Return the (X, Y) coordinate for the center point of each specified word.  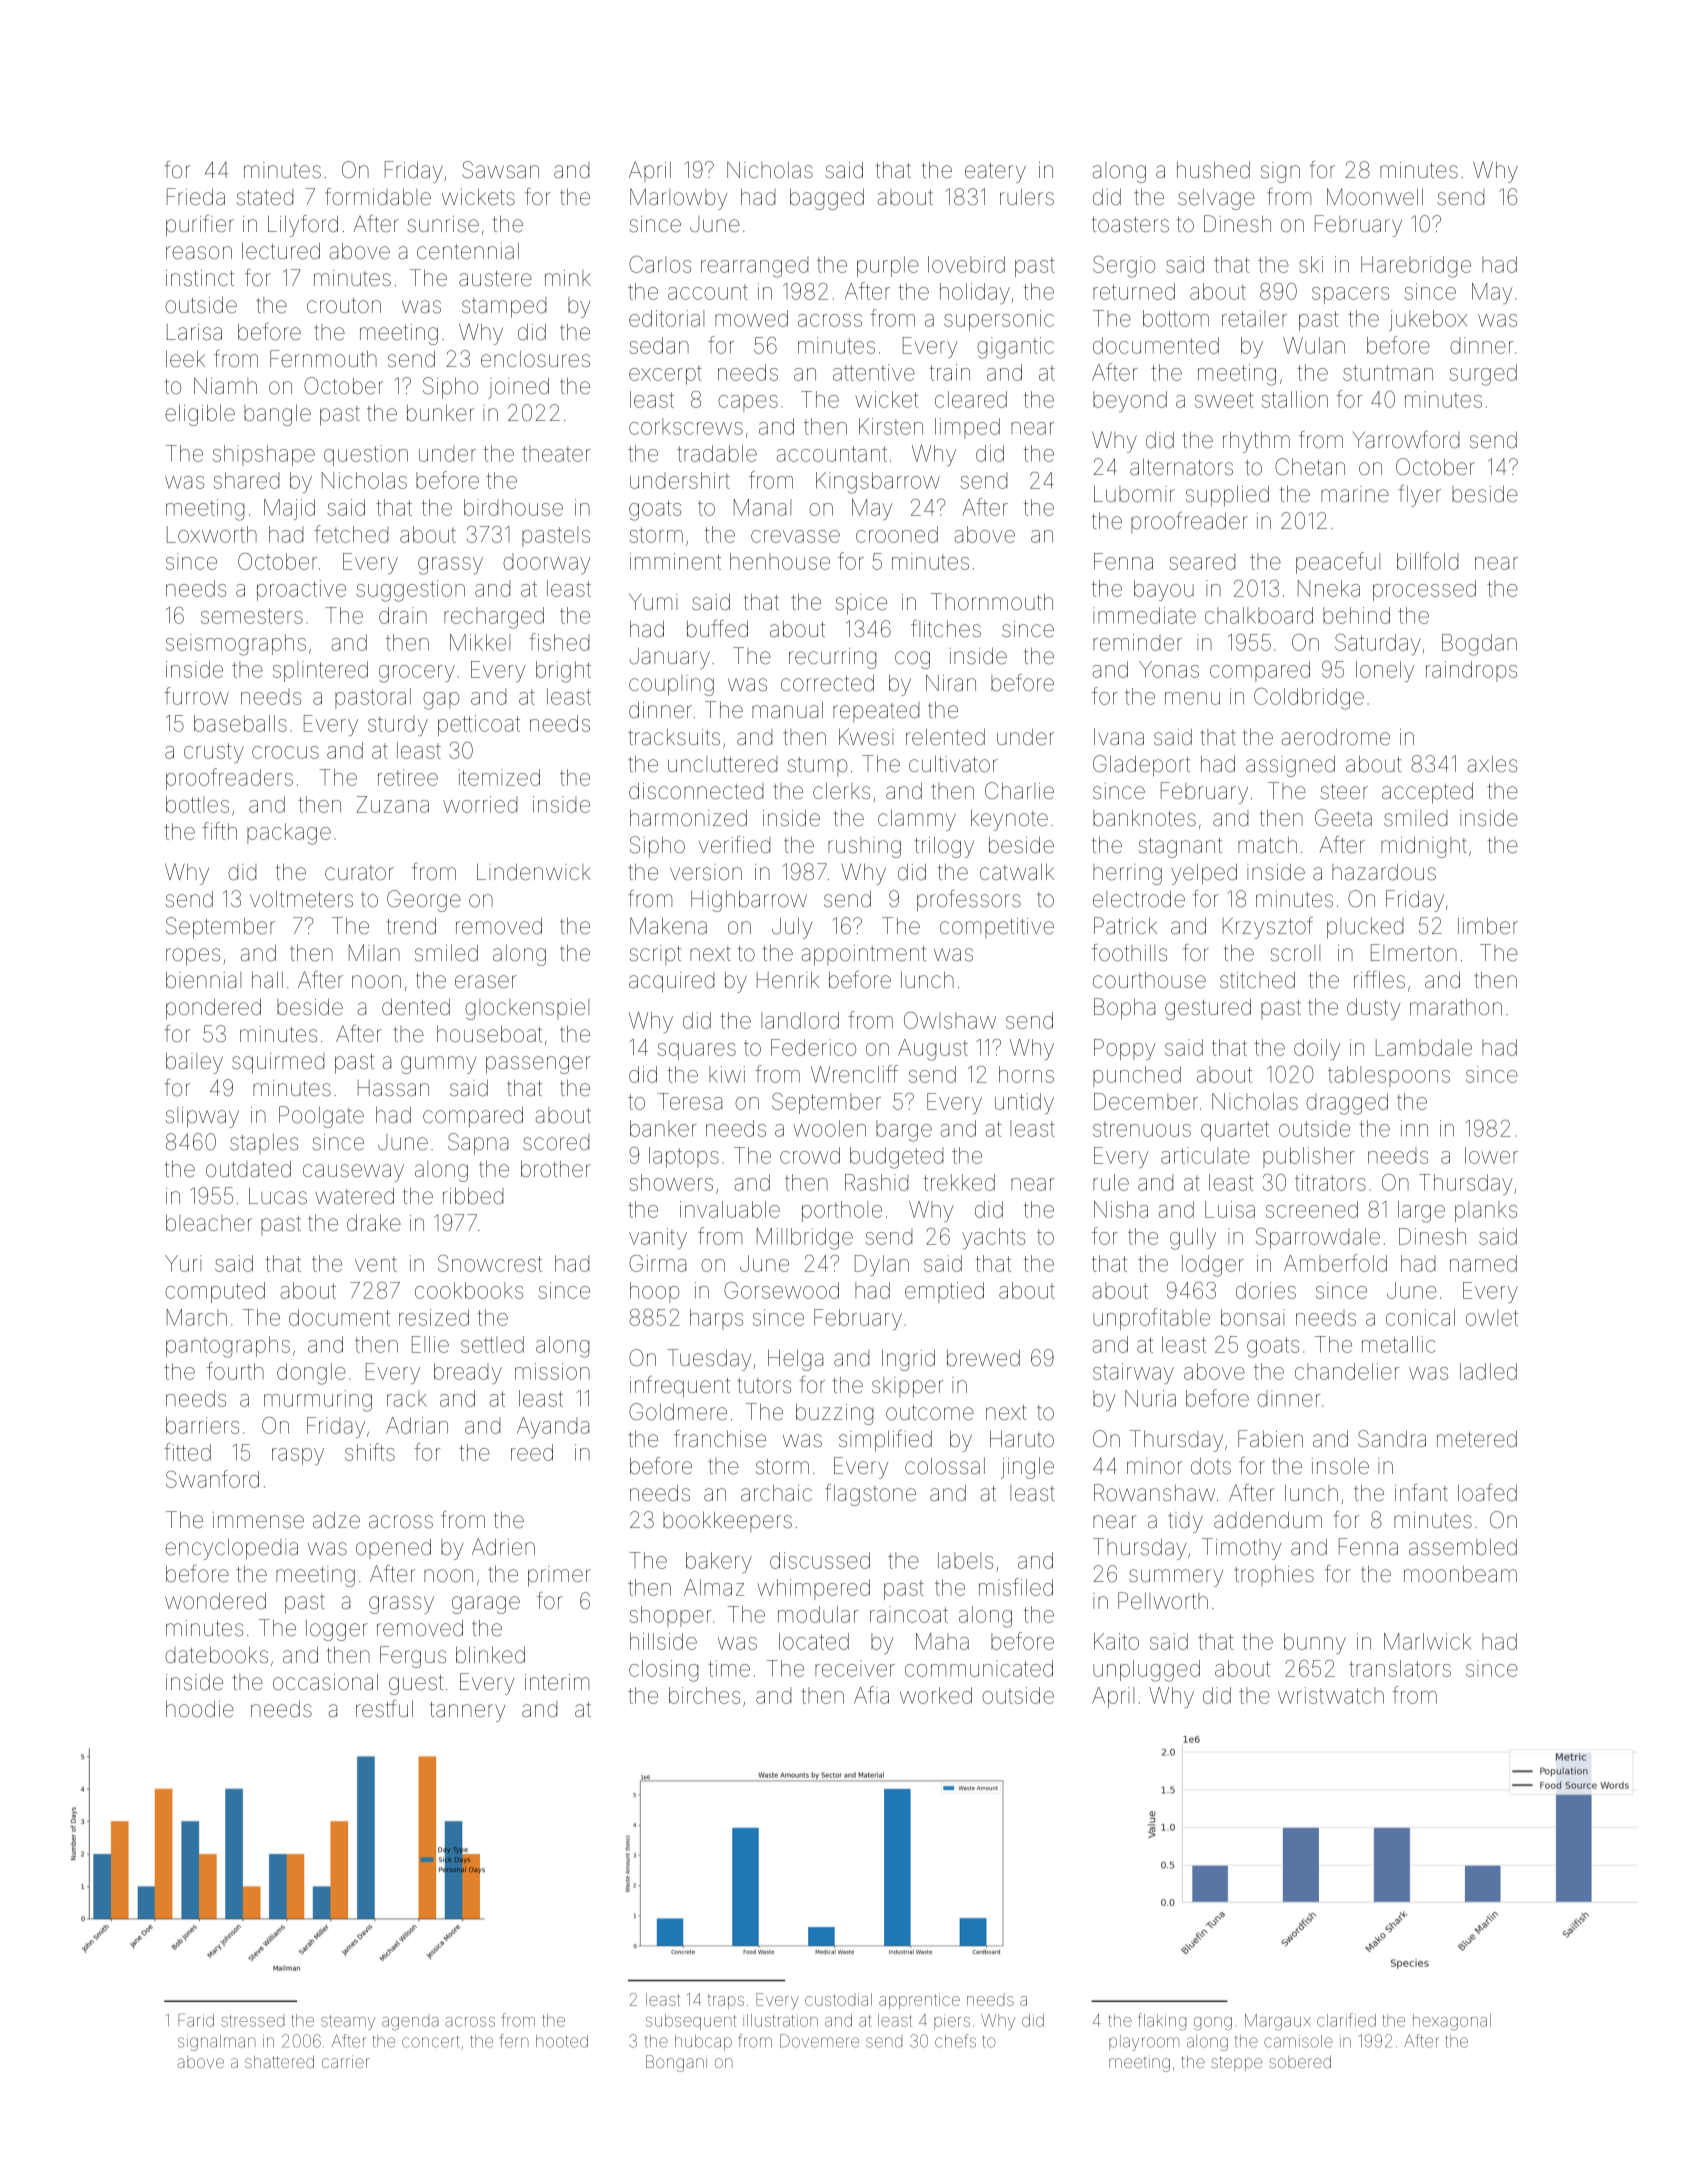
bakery (719, 1562)
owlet (1492, 1317)
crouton (344, 306)
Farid (196, 2020)
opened (393, 1548)
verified (734, 845)
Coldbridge (1309, 699)
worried (480, 804)
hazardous (1384, 872)
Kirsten (891, 426)
